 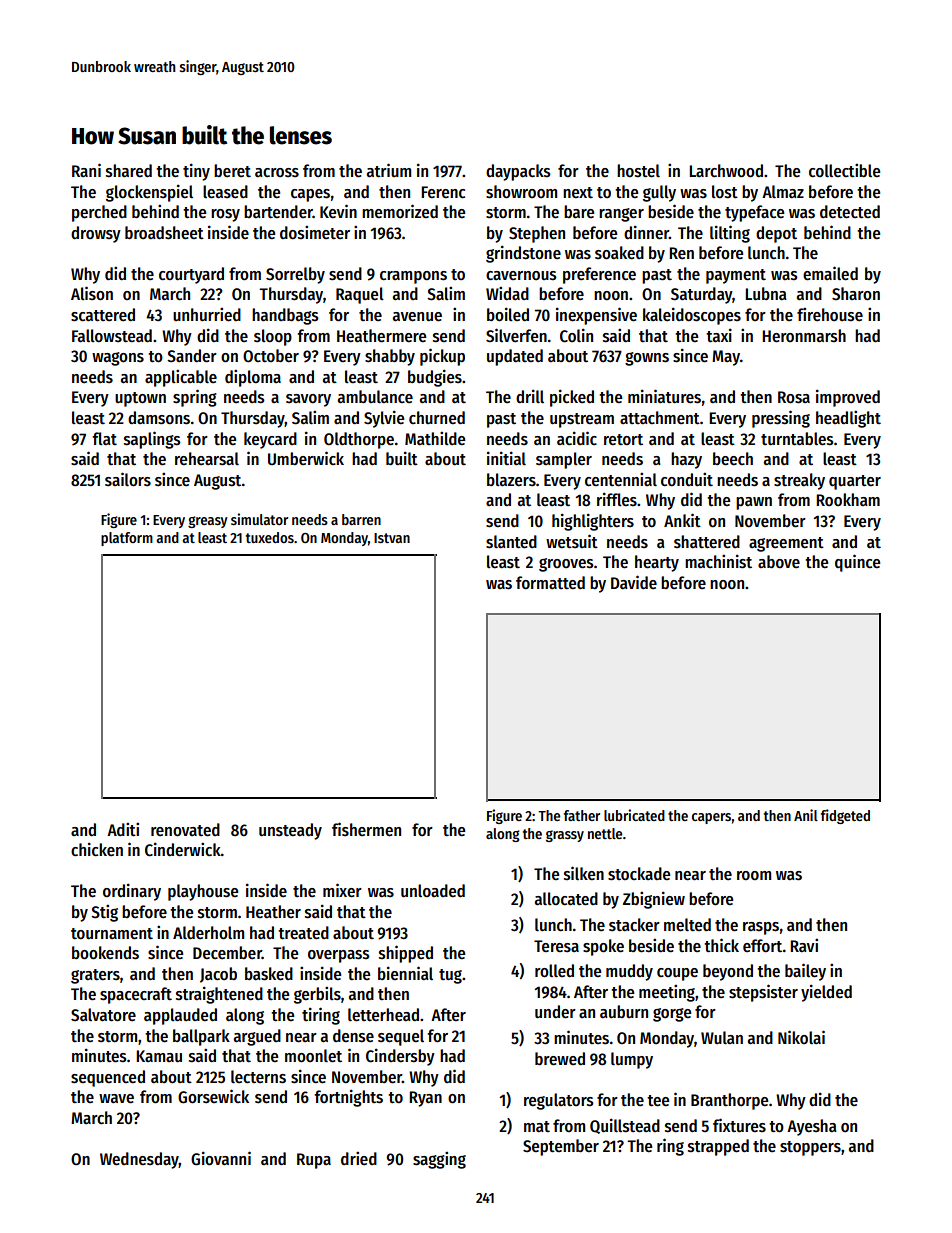 What do you see at coordinates (799, 481) in the screenshot?
I see `streaky` at bounding box center [799, 481].
